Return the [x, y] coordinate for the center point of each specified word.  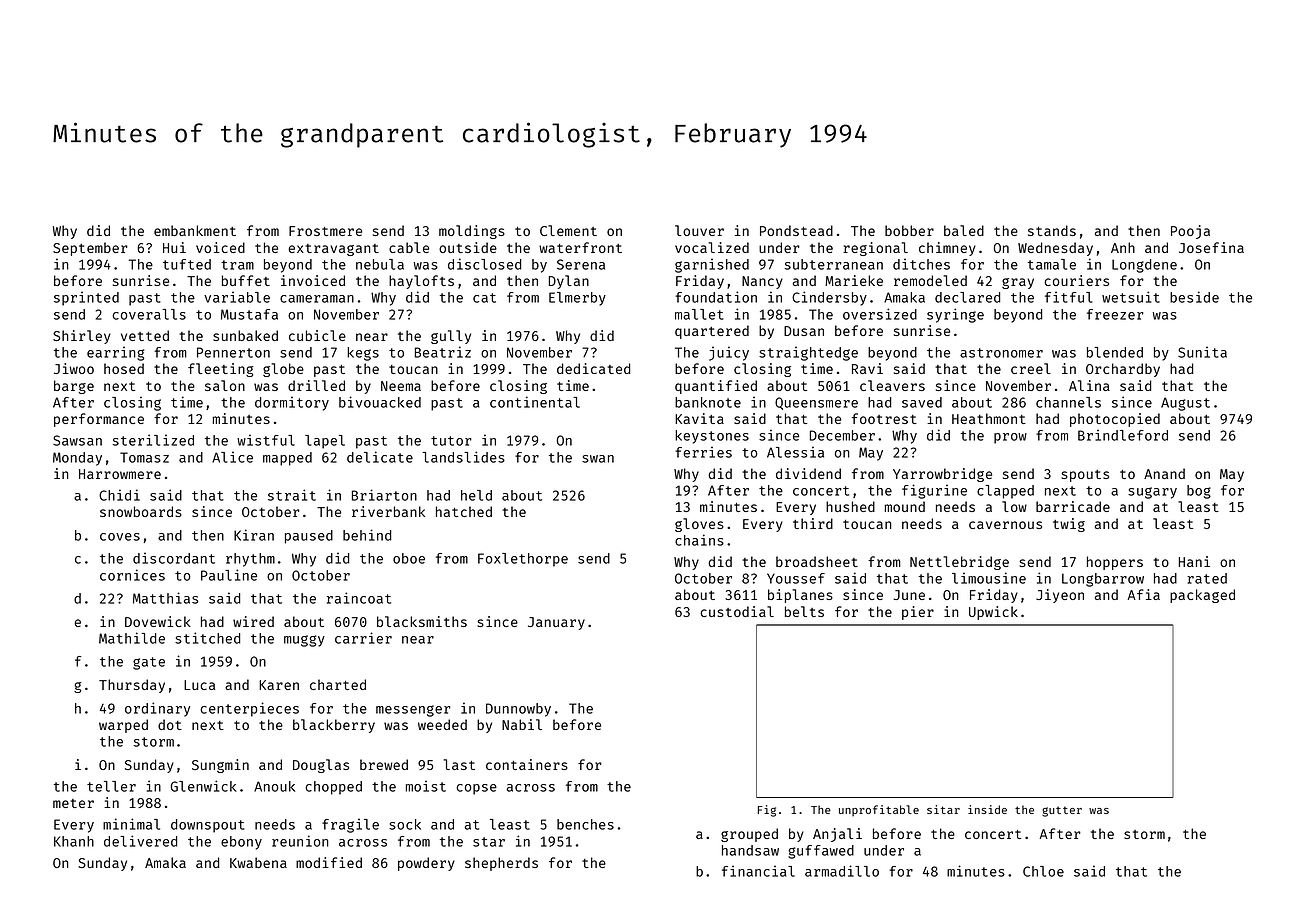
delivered [140, 841]
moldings [472, 232]
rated [1207, 578]
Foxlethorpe [523, 560]
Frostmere [325, 231]
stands [1052, 230]
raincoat [359, 598]
